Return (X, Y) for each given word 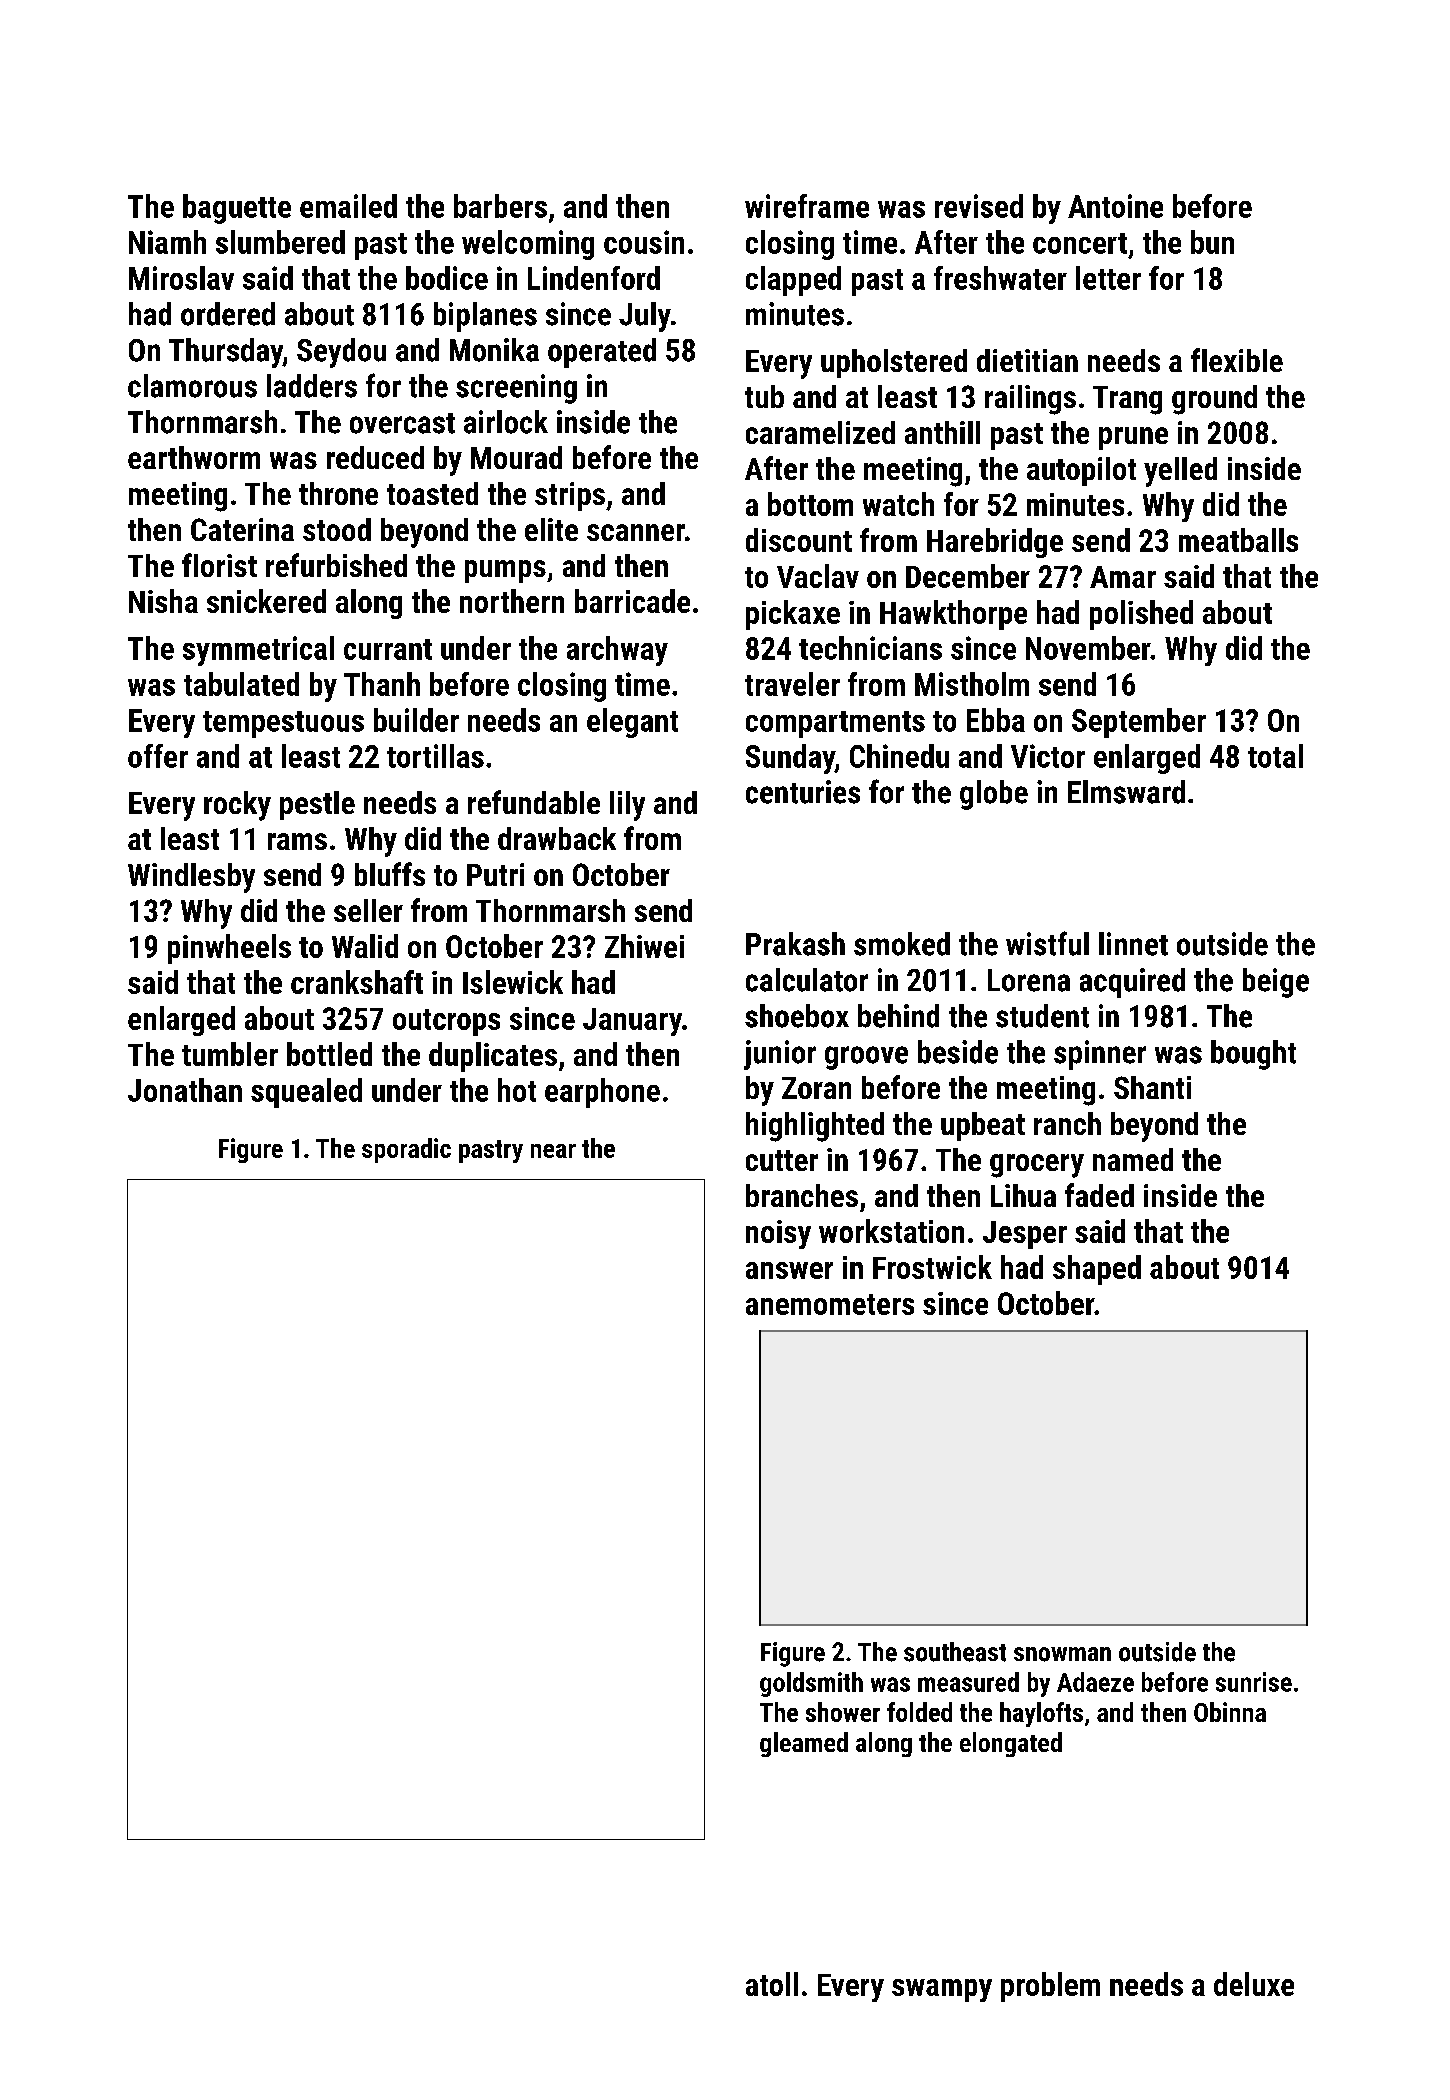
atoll (772, 1984)
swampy (942, 1990)
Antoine (1115, 206)
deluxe (1254, 1984)
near (553, 1151)
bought (1253, 1055)
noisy (778, 1234)
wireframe (807, 206)
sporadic (406, 1150)
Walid (365, 946)
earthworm (194, 457)
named (1133, 1159)
